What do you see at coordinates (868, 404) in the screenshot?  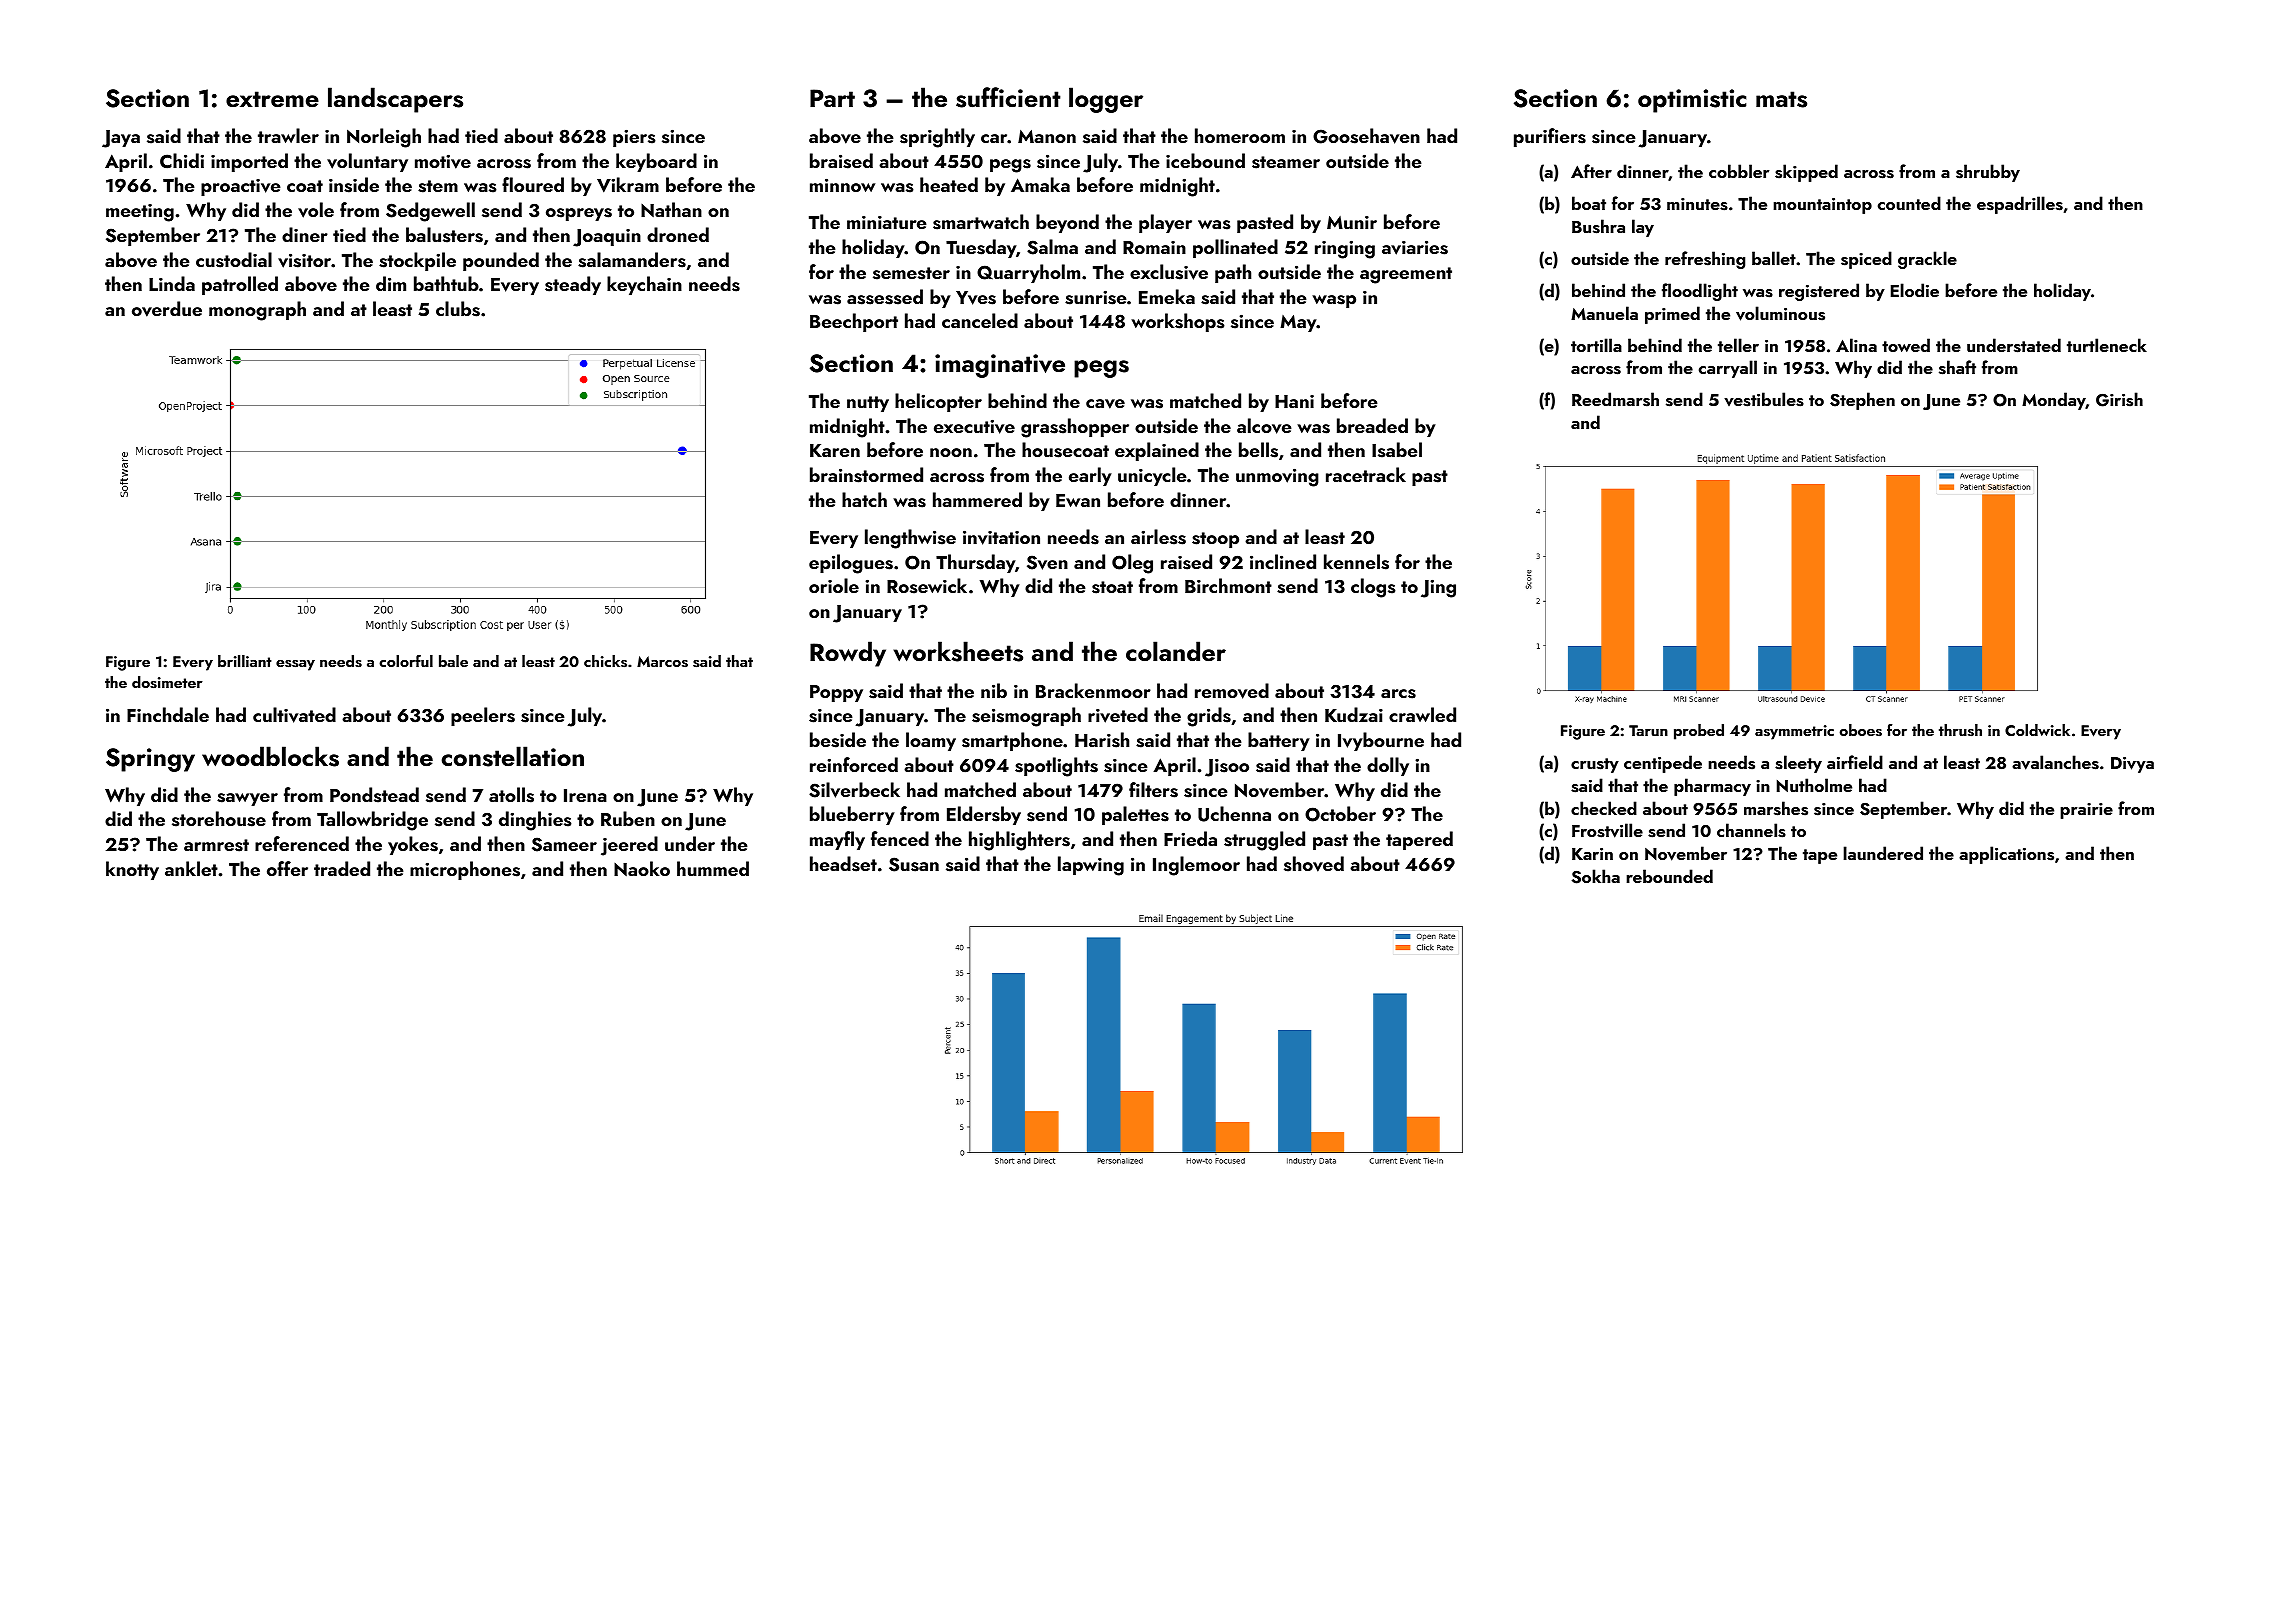 I see `nutty` at bounding box center [868, 404].
